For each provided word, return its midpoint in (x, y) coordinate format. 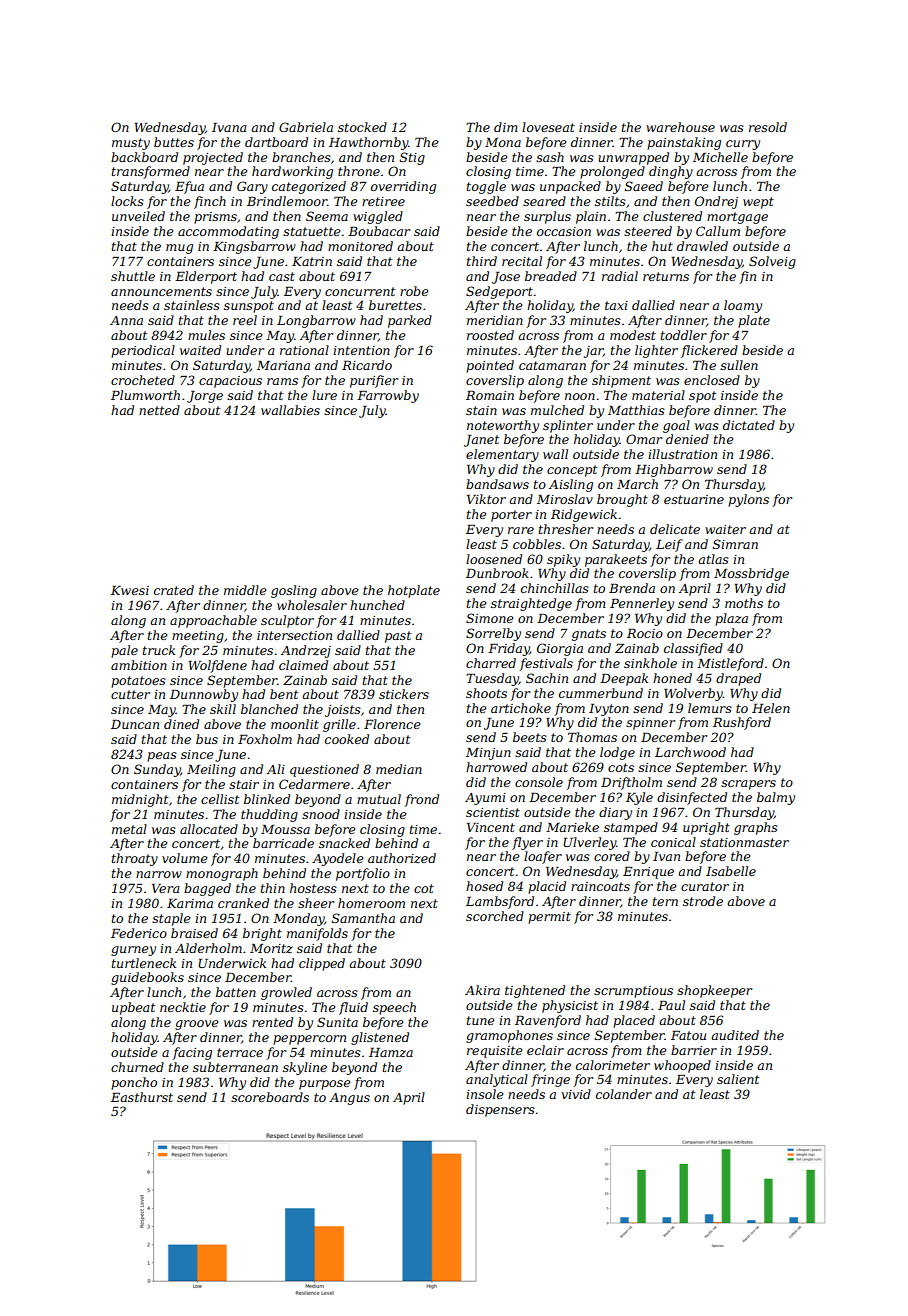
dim (506, 127)
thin (273, 888)
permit (549, 918)
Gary (252, 187)
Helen (771, 708)
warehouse (680, 127)
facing (192, 1053)
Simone (489, 618)
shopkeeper (714, 991)
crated (174, 590)
